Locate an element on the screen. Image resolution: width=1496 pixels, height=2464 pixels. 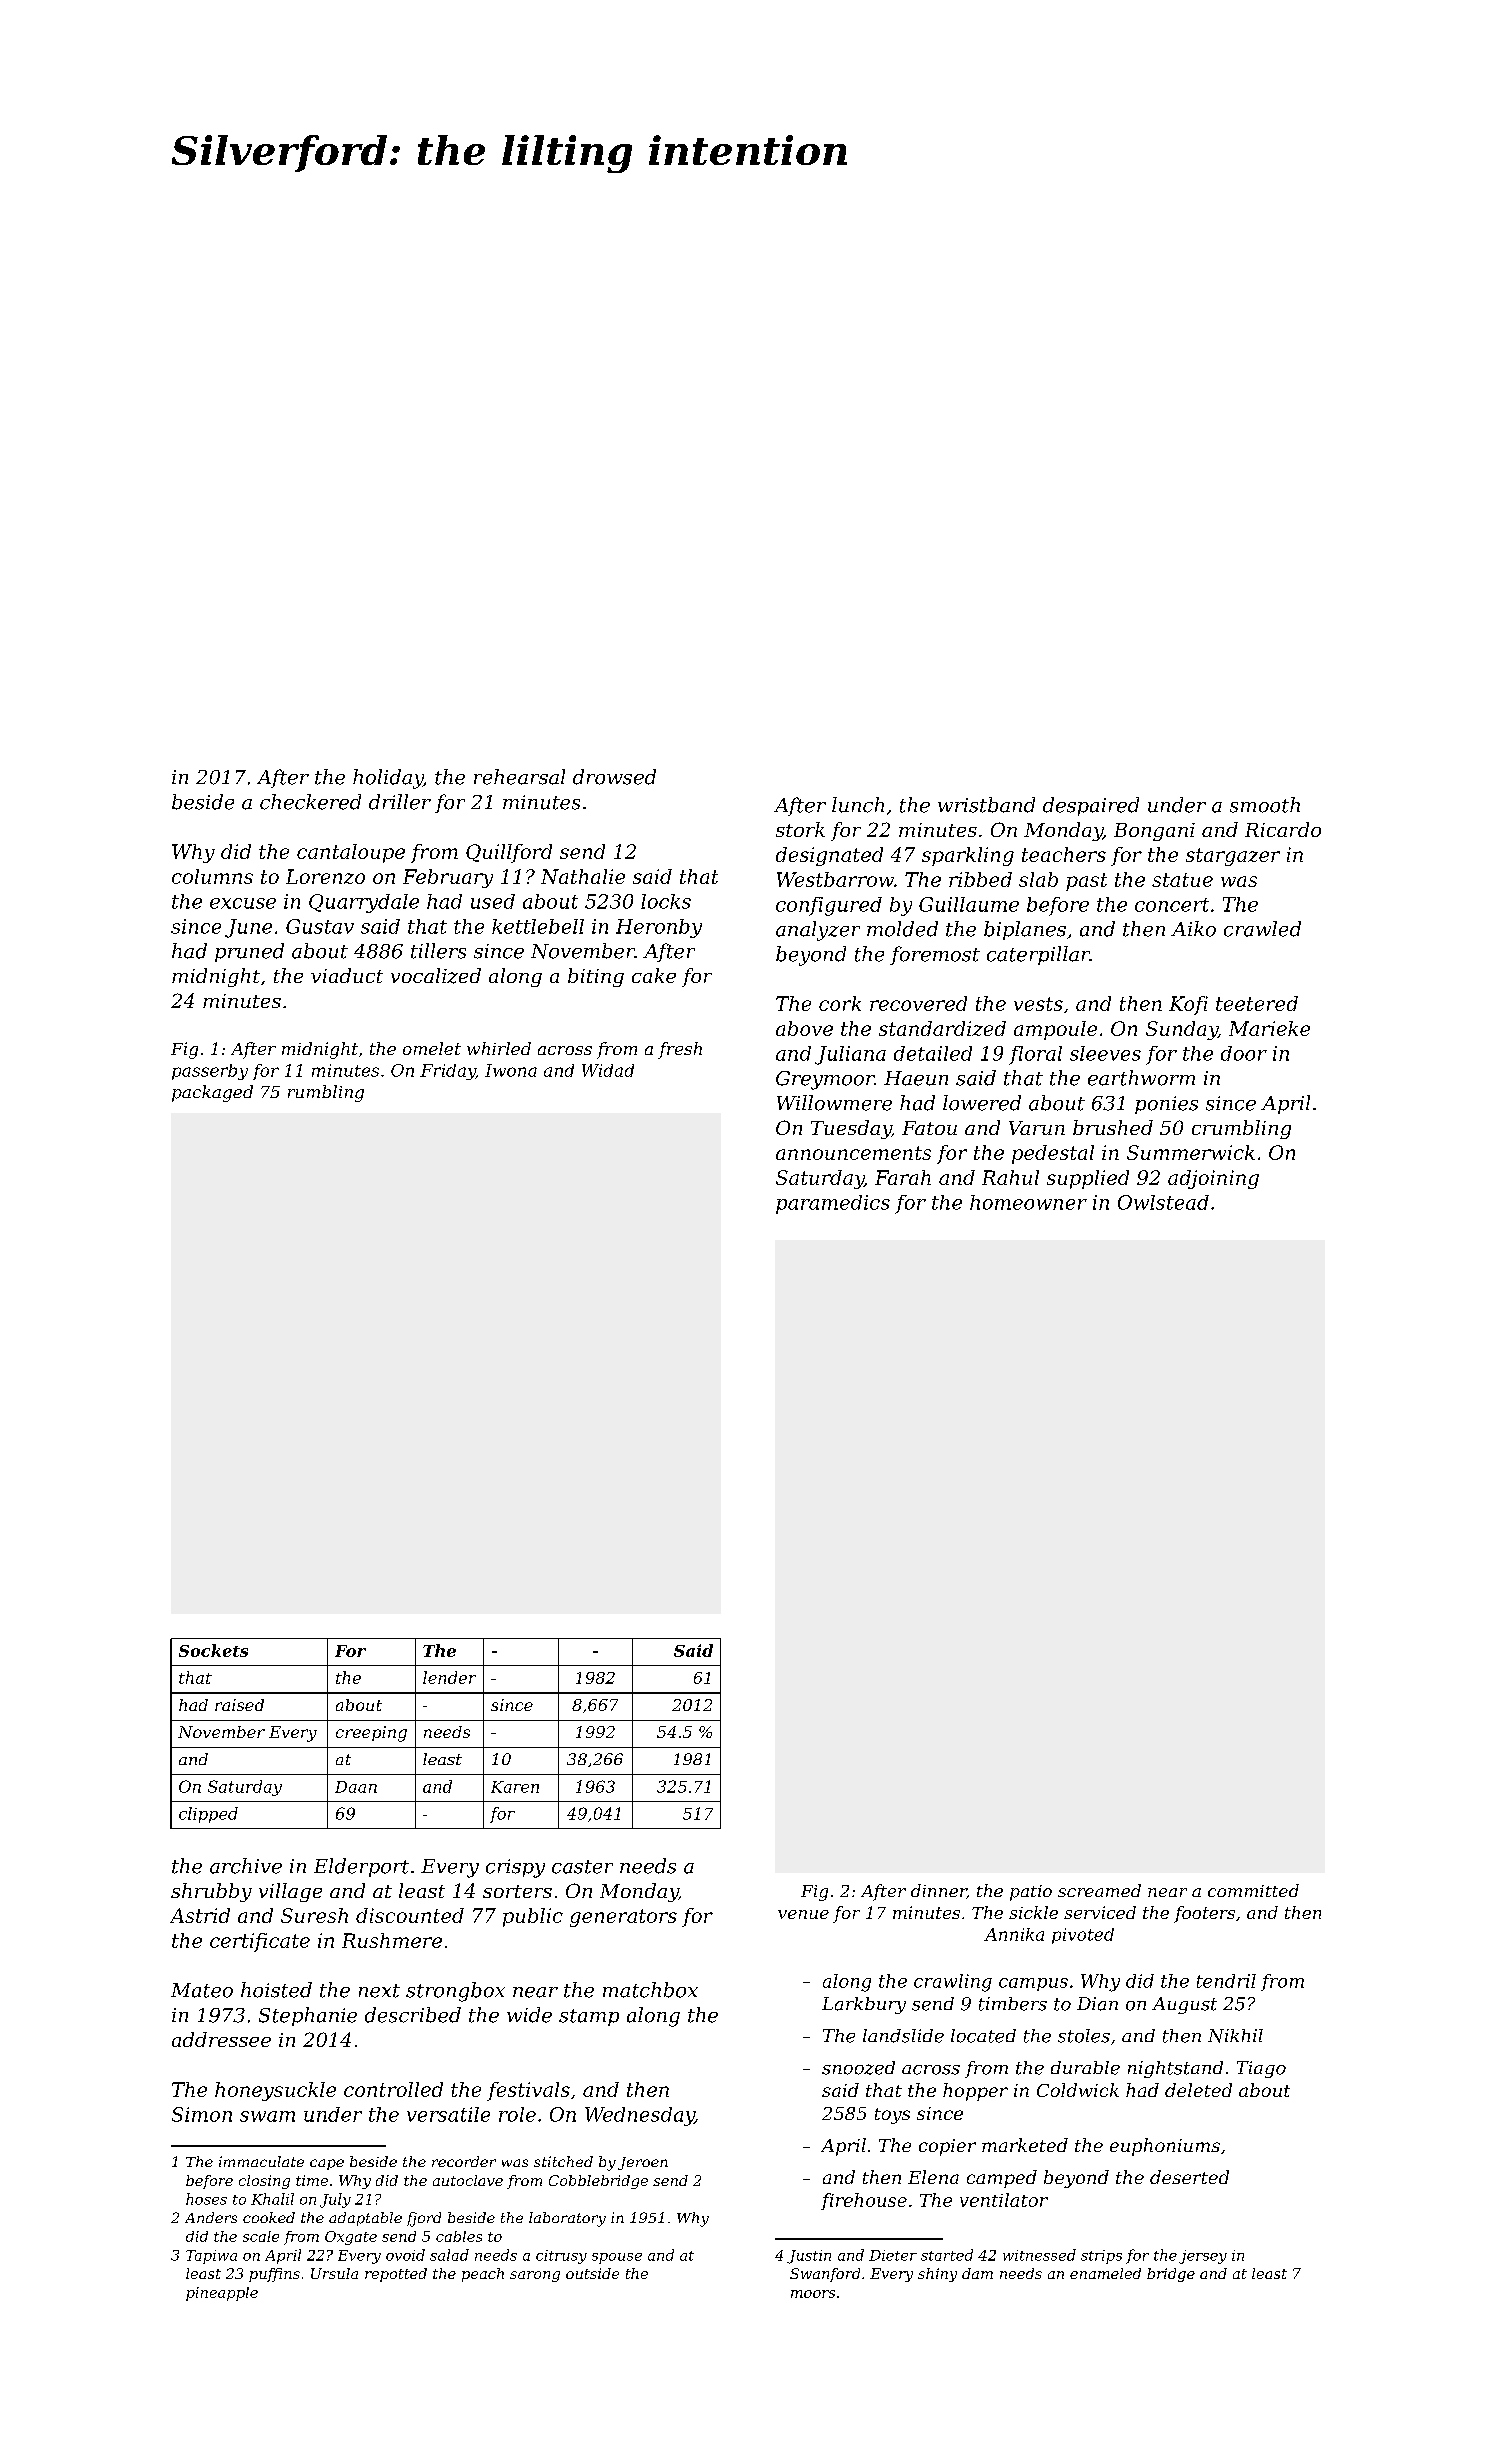
recorder is located at coordinates (464, 2161).
